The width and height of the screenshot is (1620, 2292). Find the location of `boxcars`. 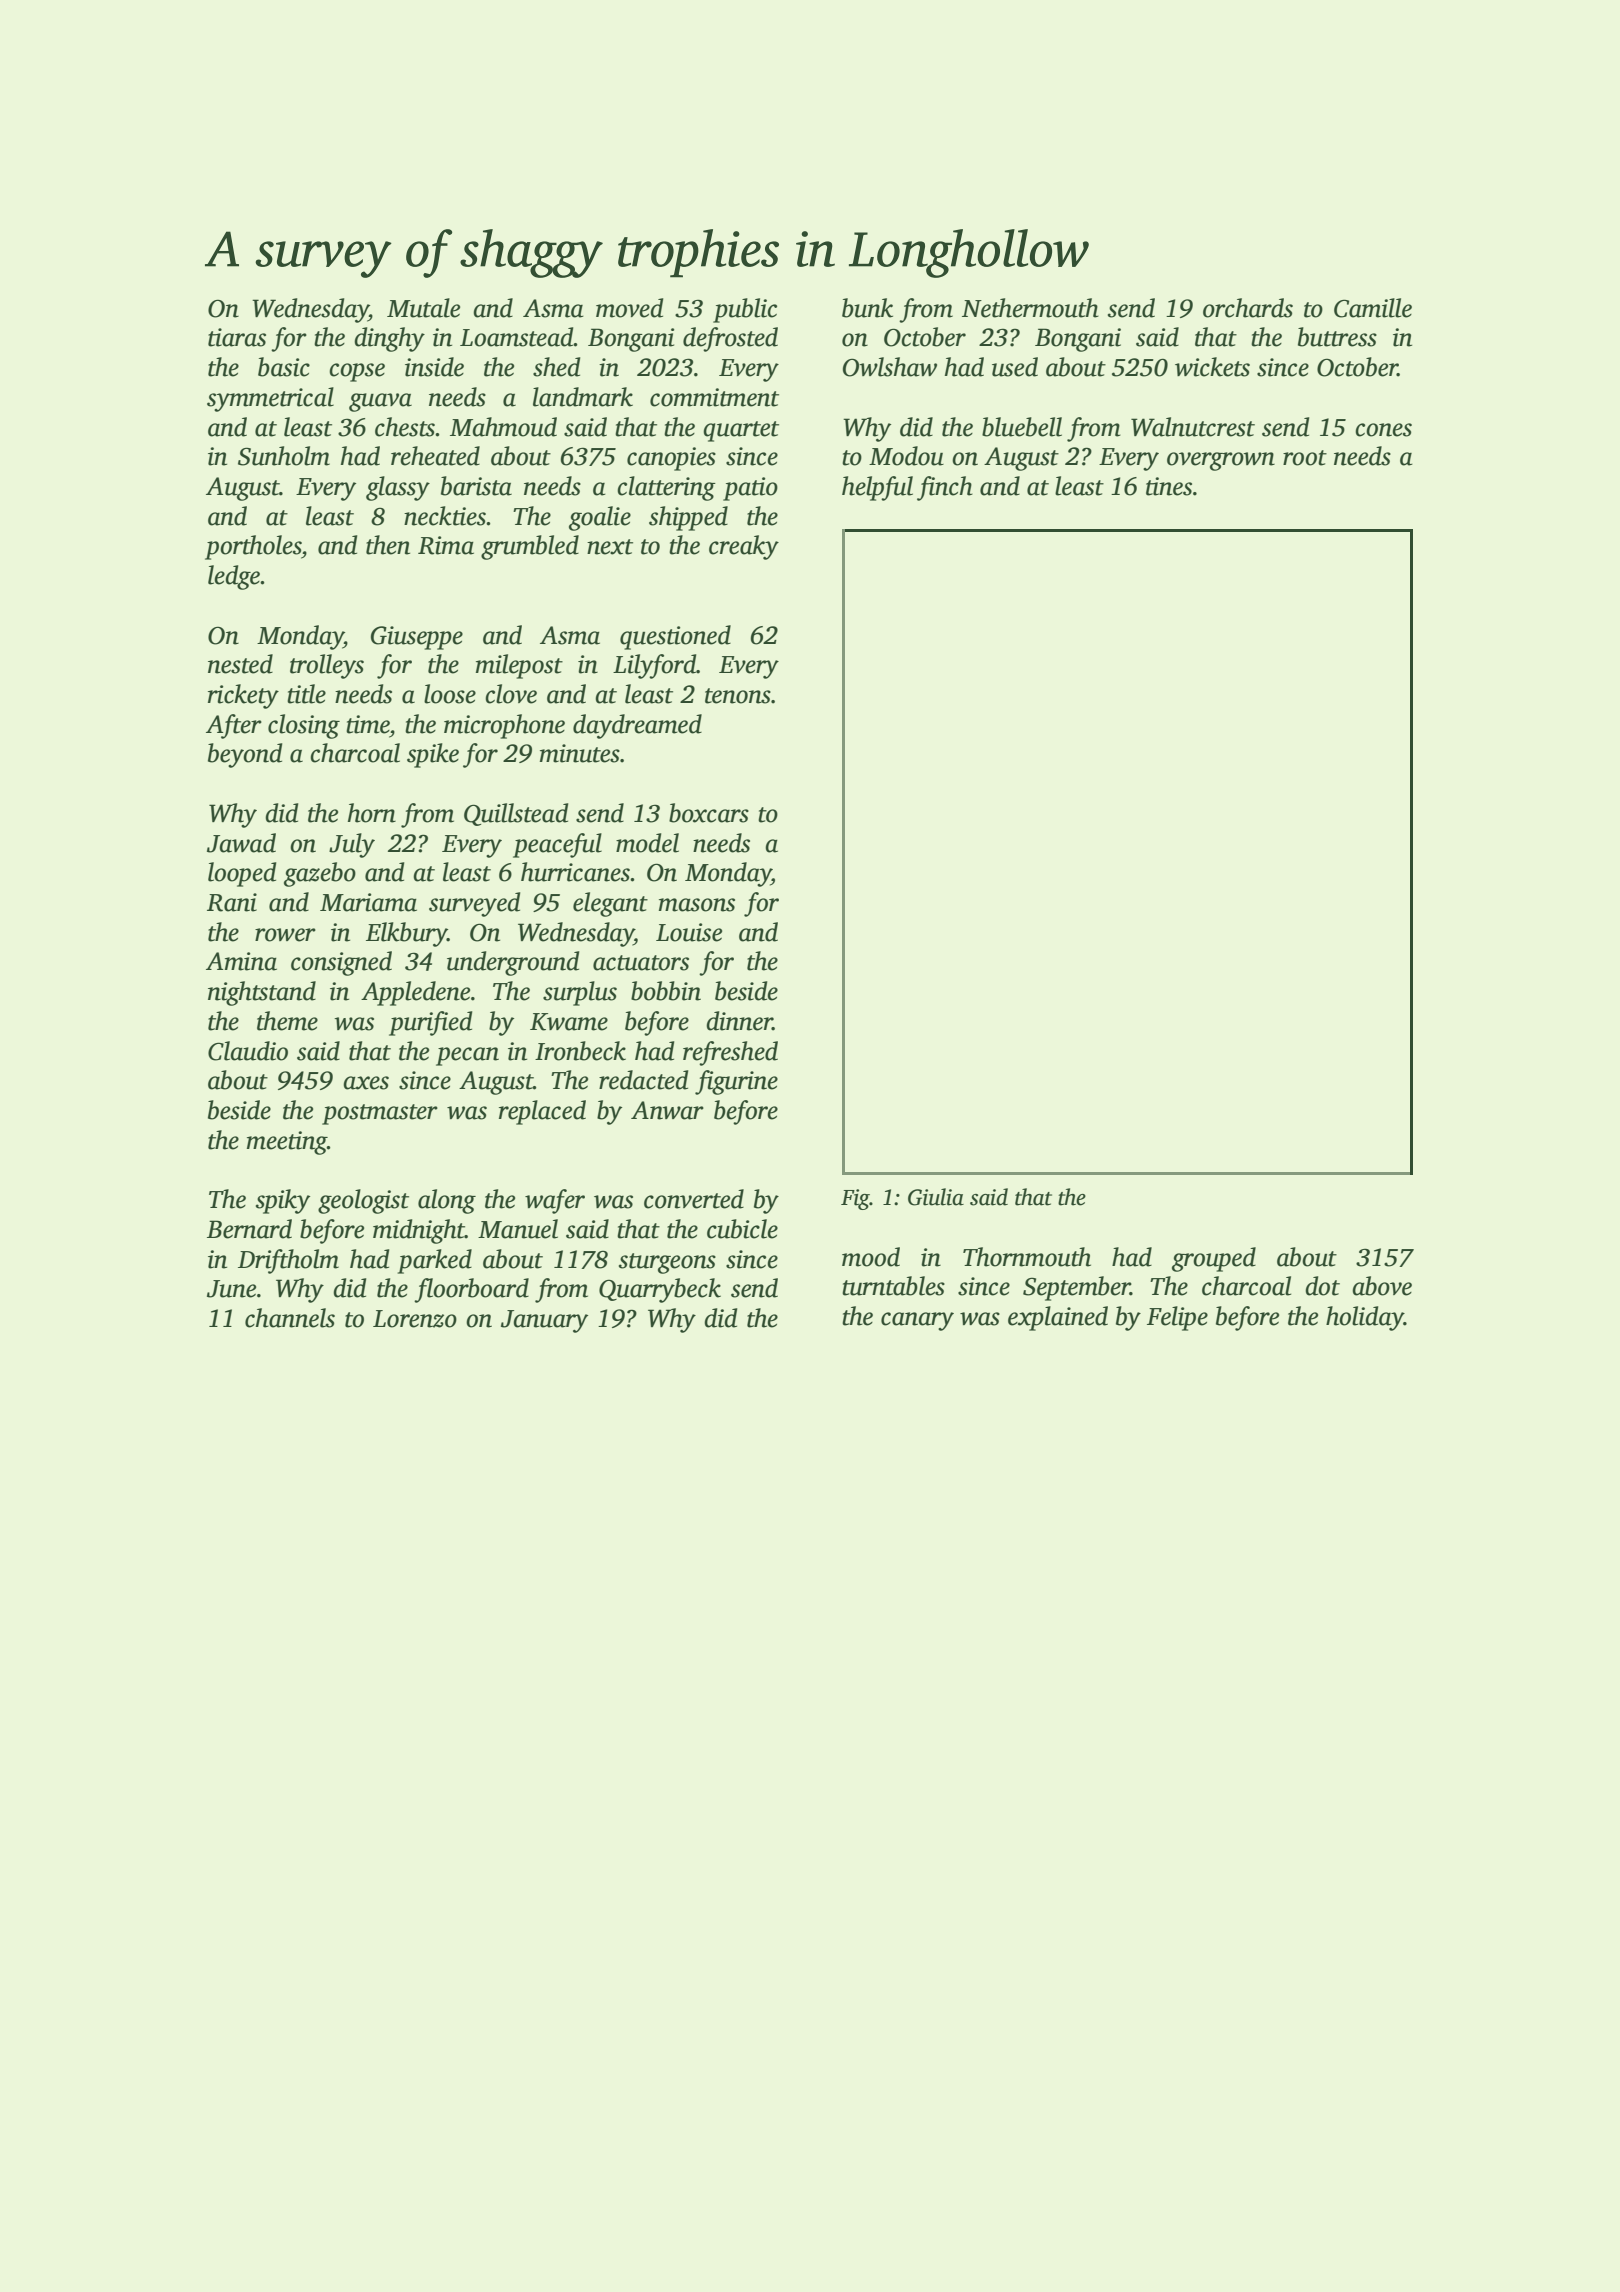

boxcars is located at coordinates (709, 813).
